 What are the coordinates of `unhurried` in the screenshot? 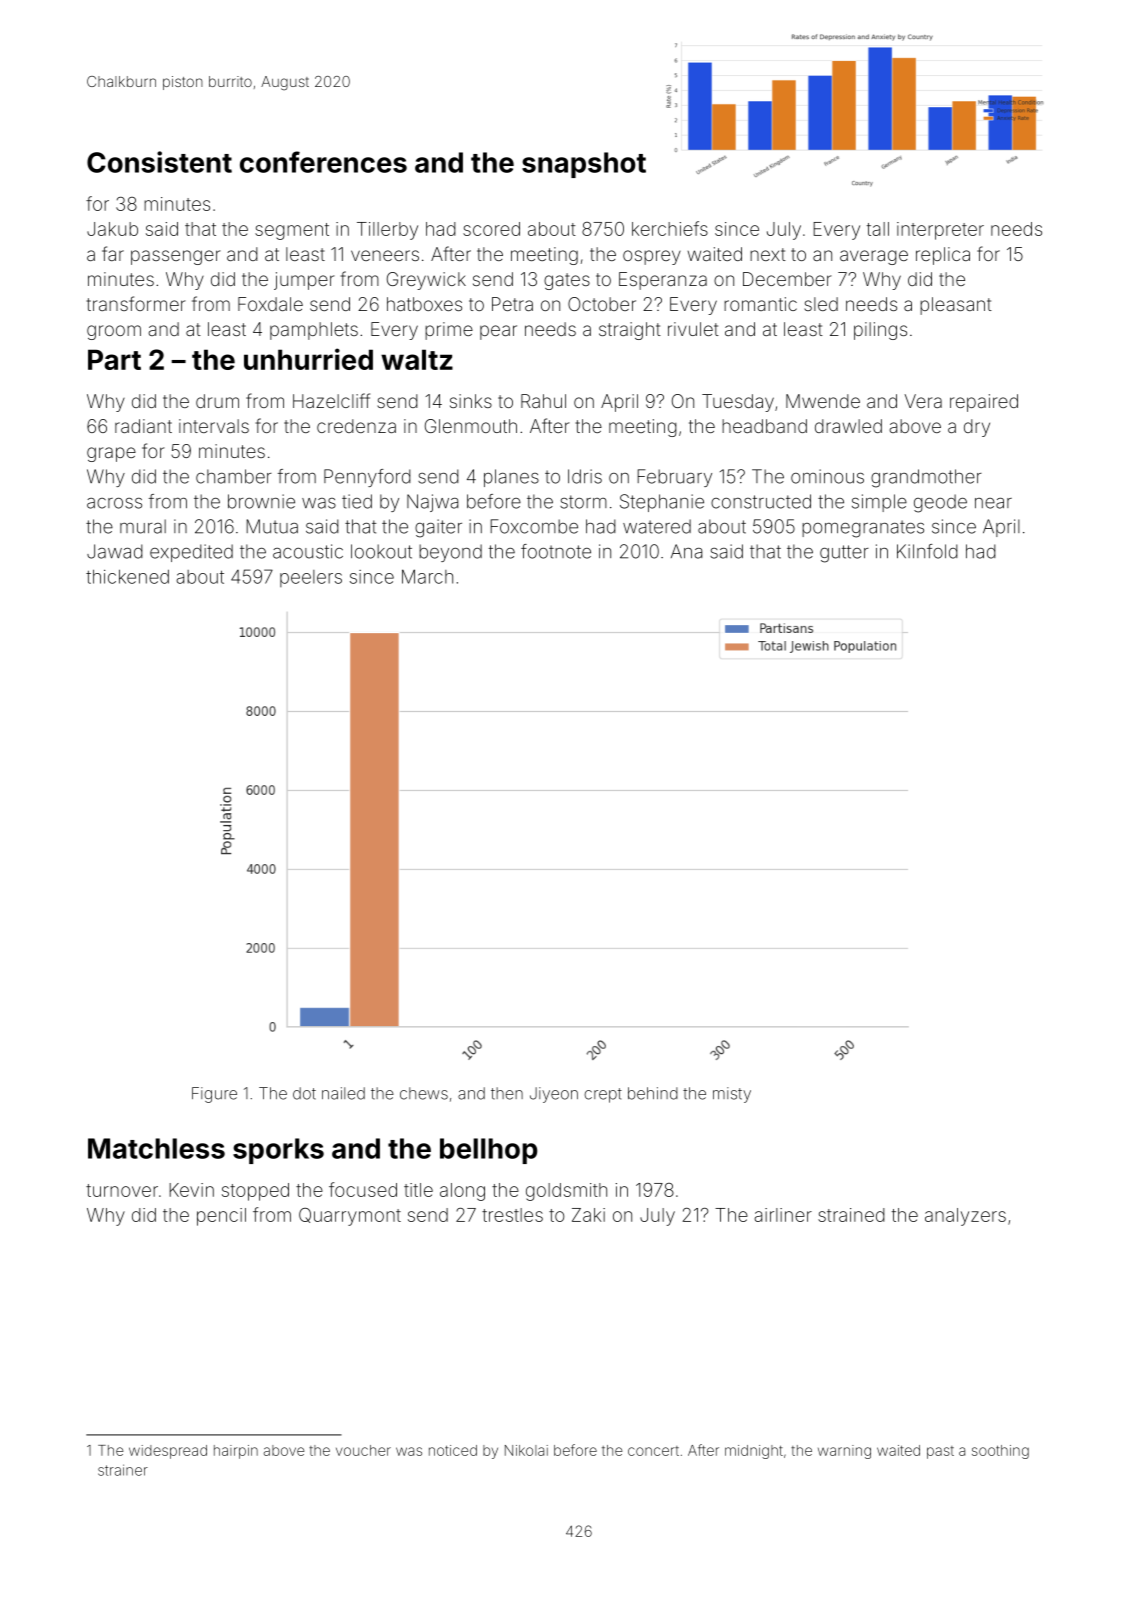 It's located at (308, 359).
